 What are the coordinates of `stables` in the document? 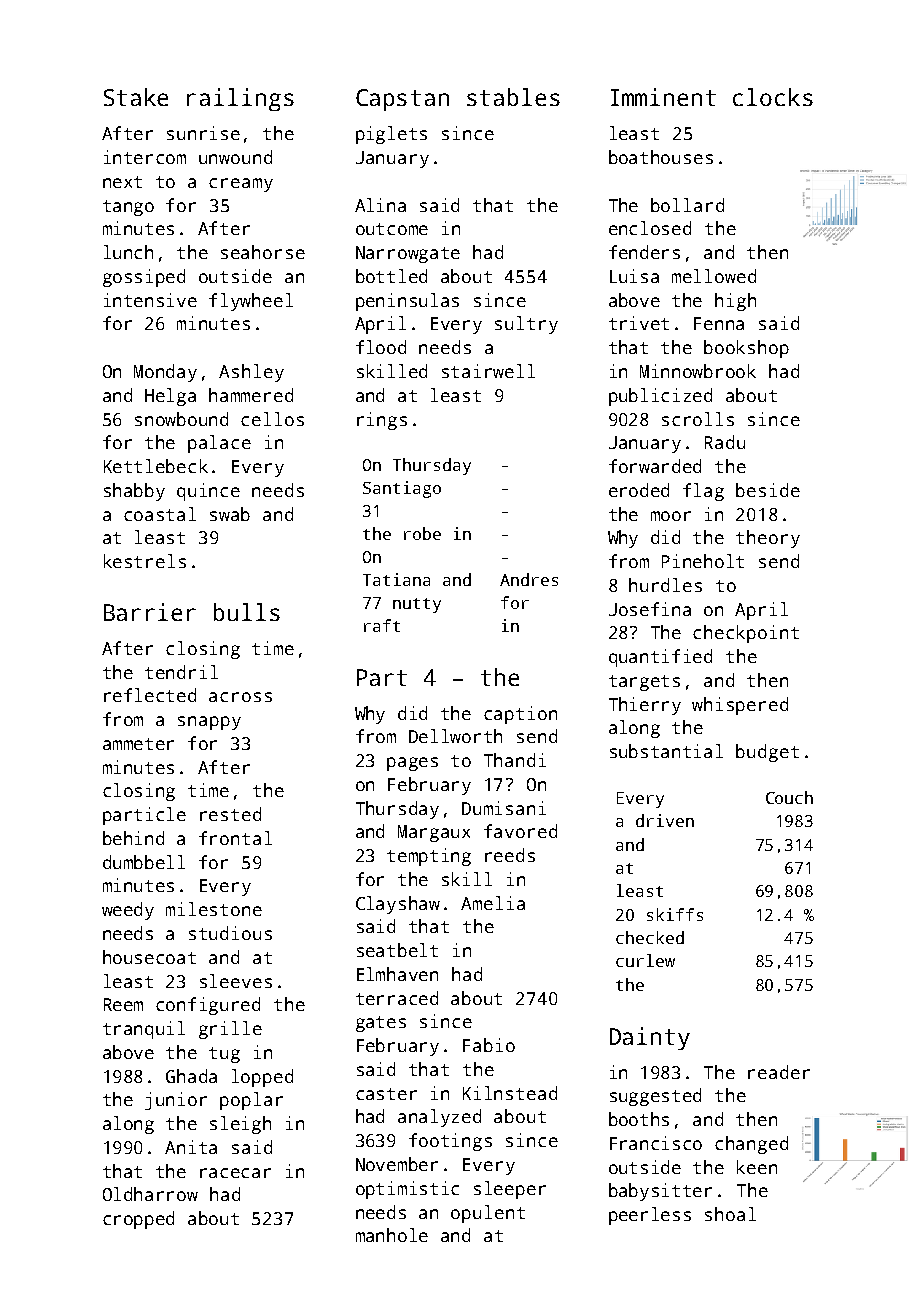 It's located at (513, 97).
